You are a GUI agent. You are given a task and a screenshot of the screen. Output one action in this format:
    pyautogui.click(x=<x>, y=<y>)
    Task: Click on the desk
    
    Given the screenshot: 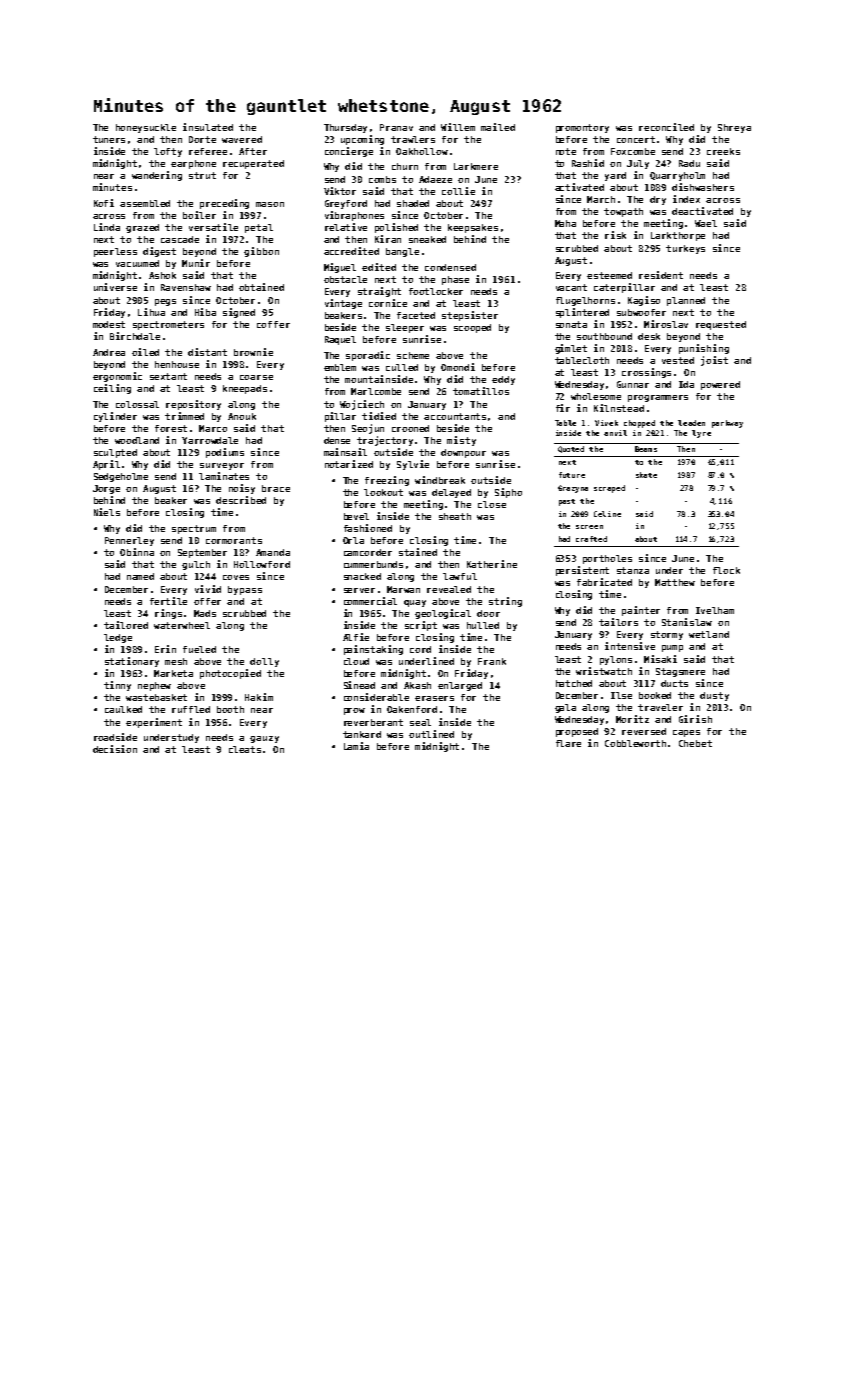 What is the action you would take?
    pyautogui.click(x=649, y=336)
